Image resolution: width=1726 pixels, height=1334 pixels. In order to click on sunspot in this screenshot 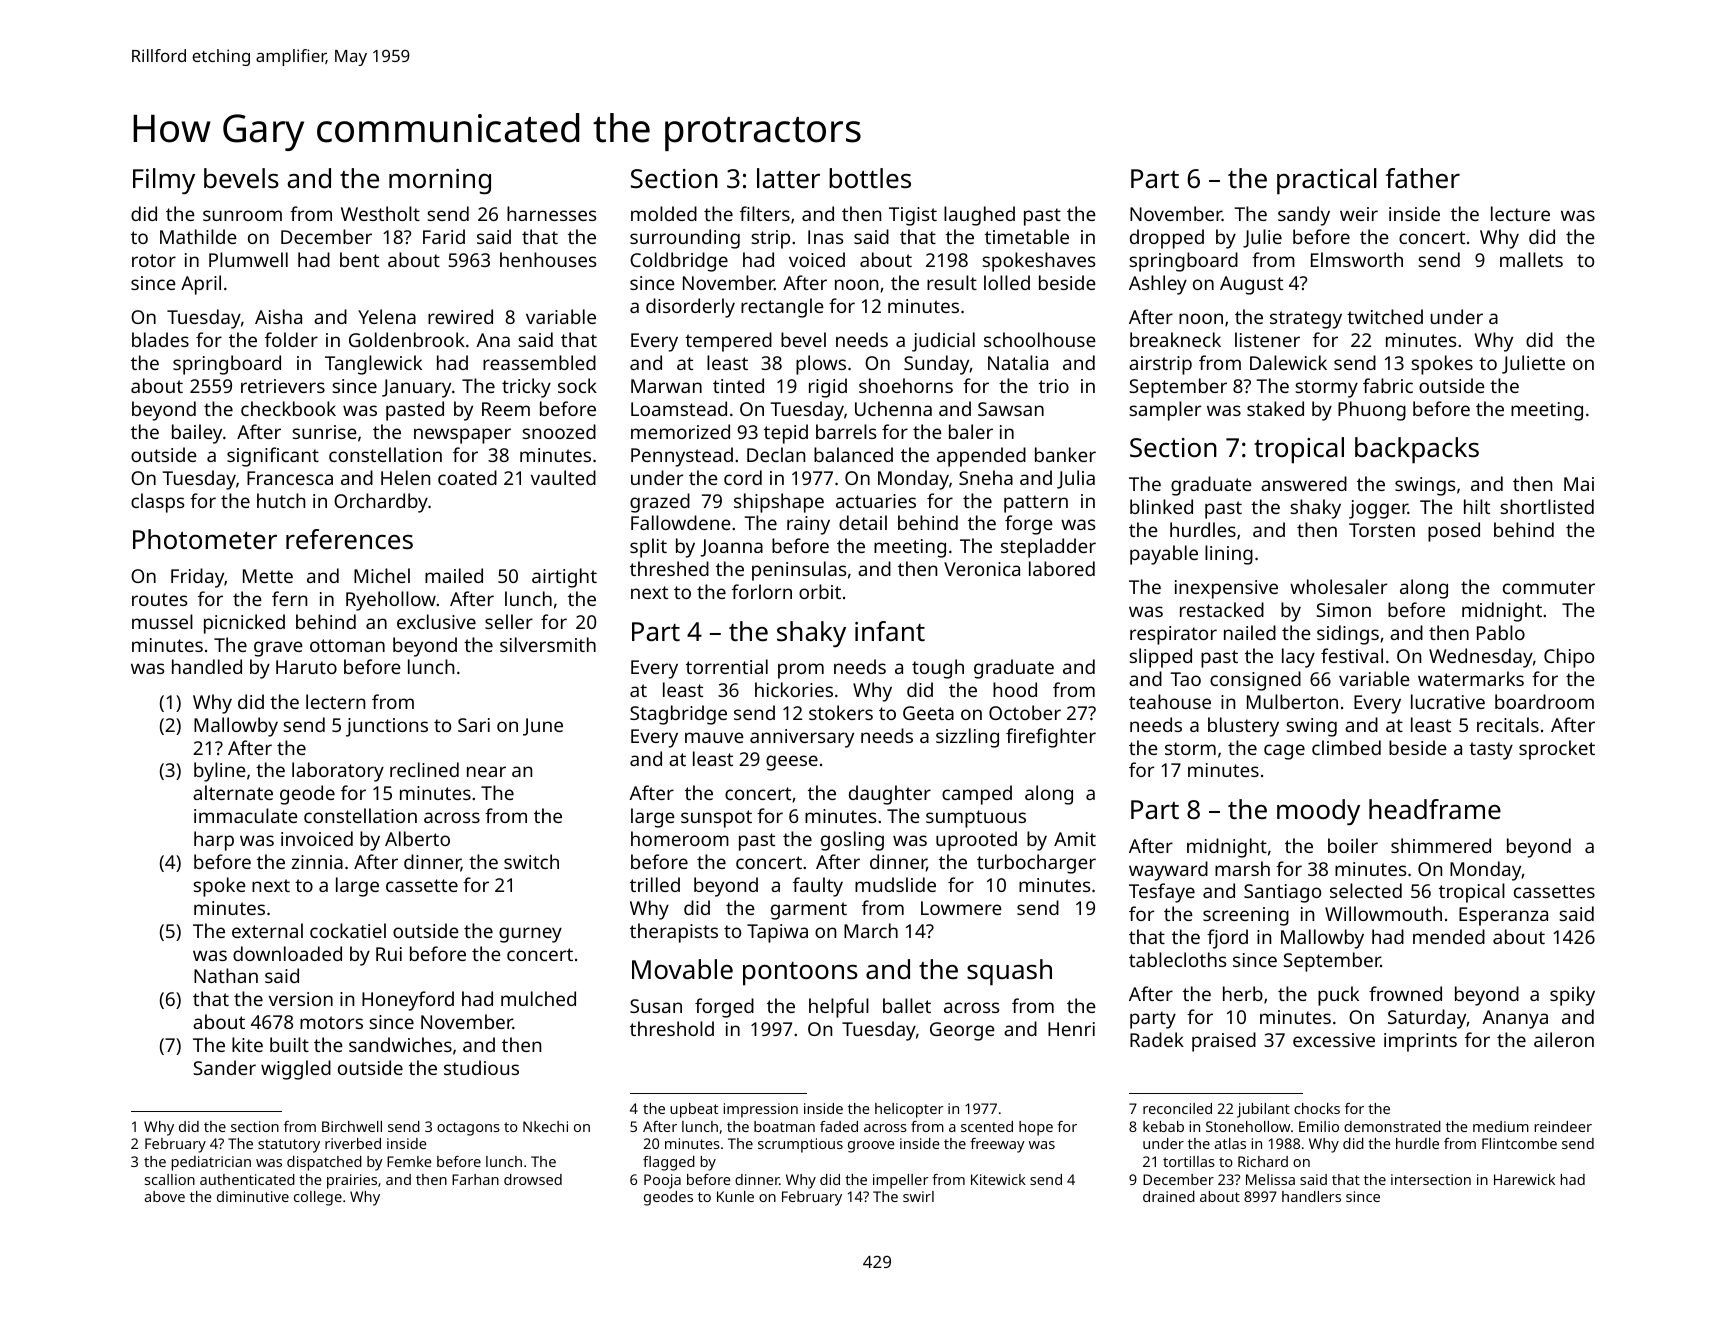, I will do `click(716, 819)`.
